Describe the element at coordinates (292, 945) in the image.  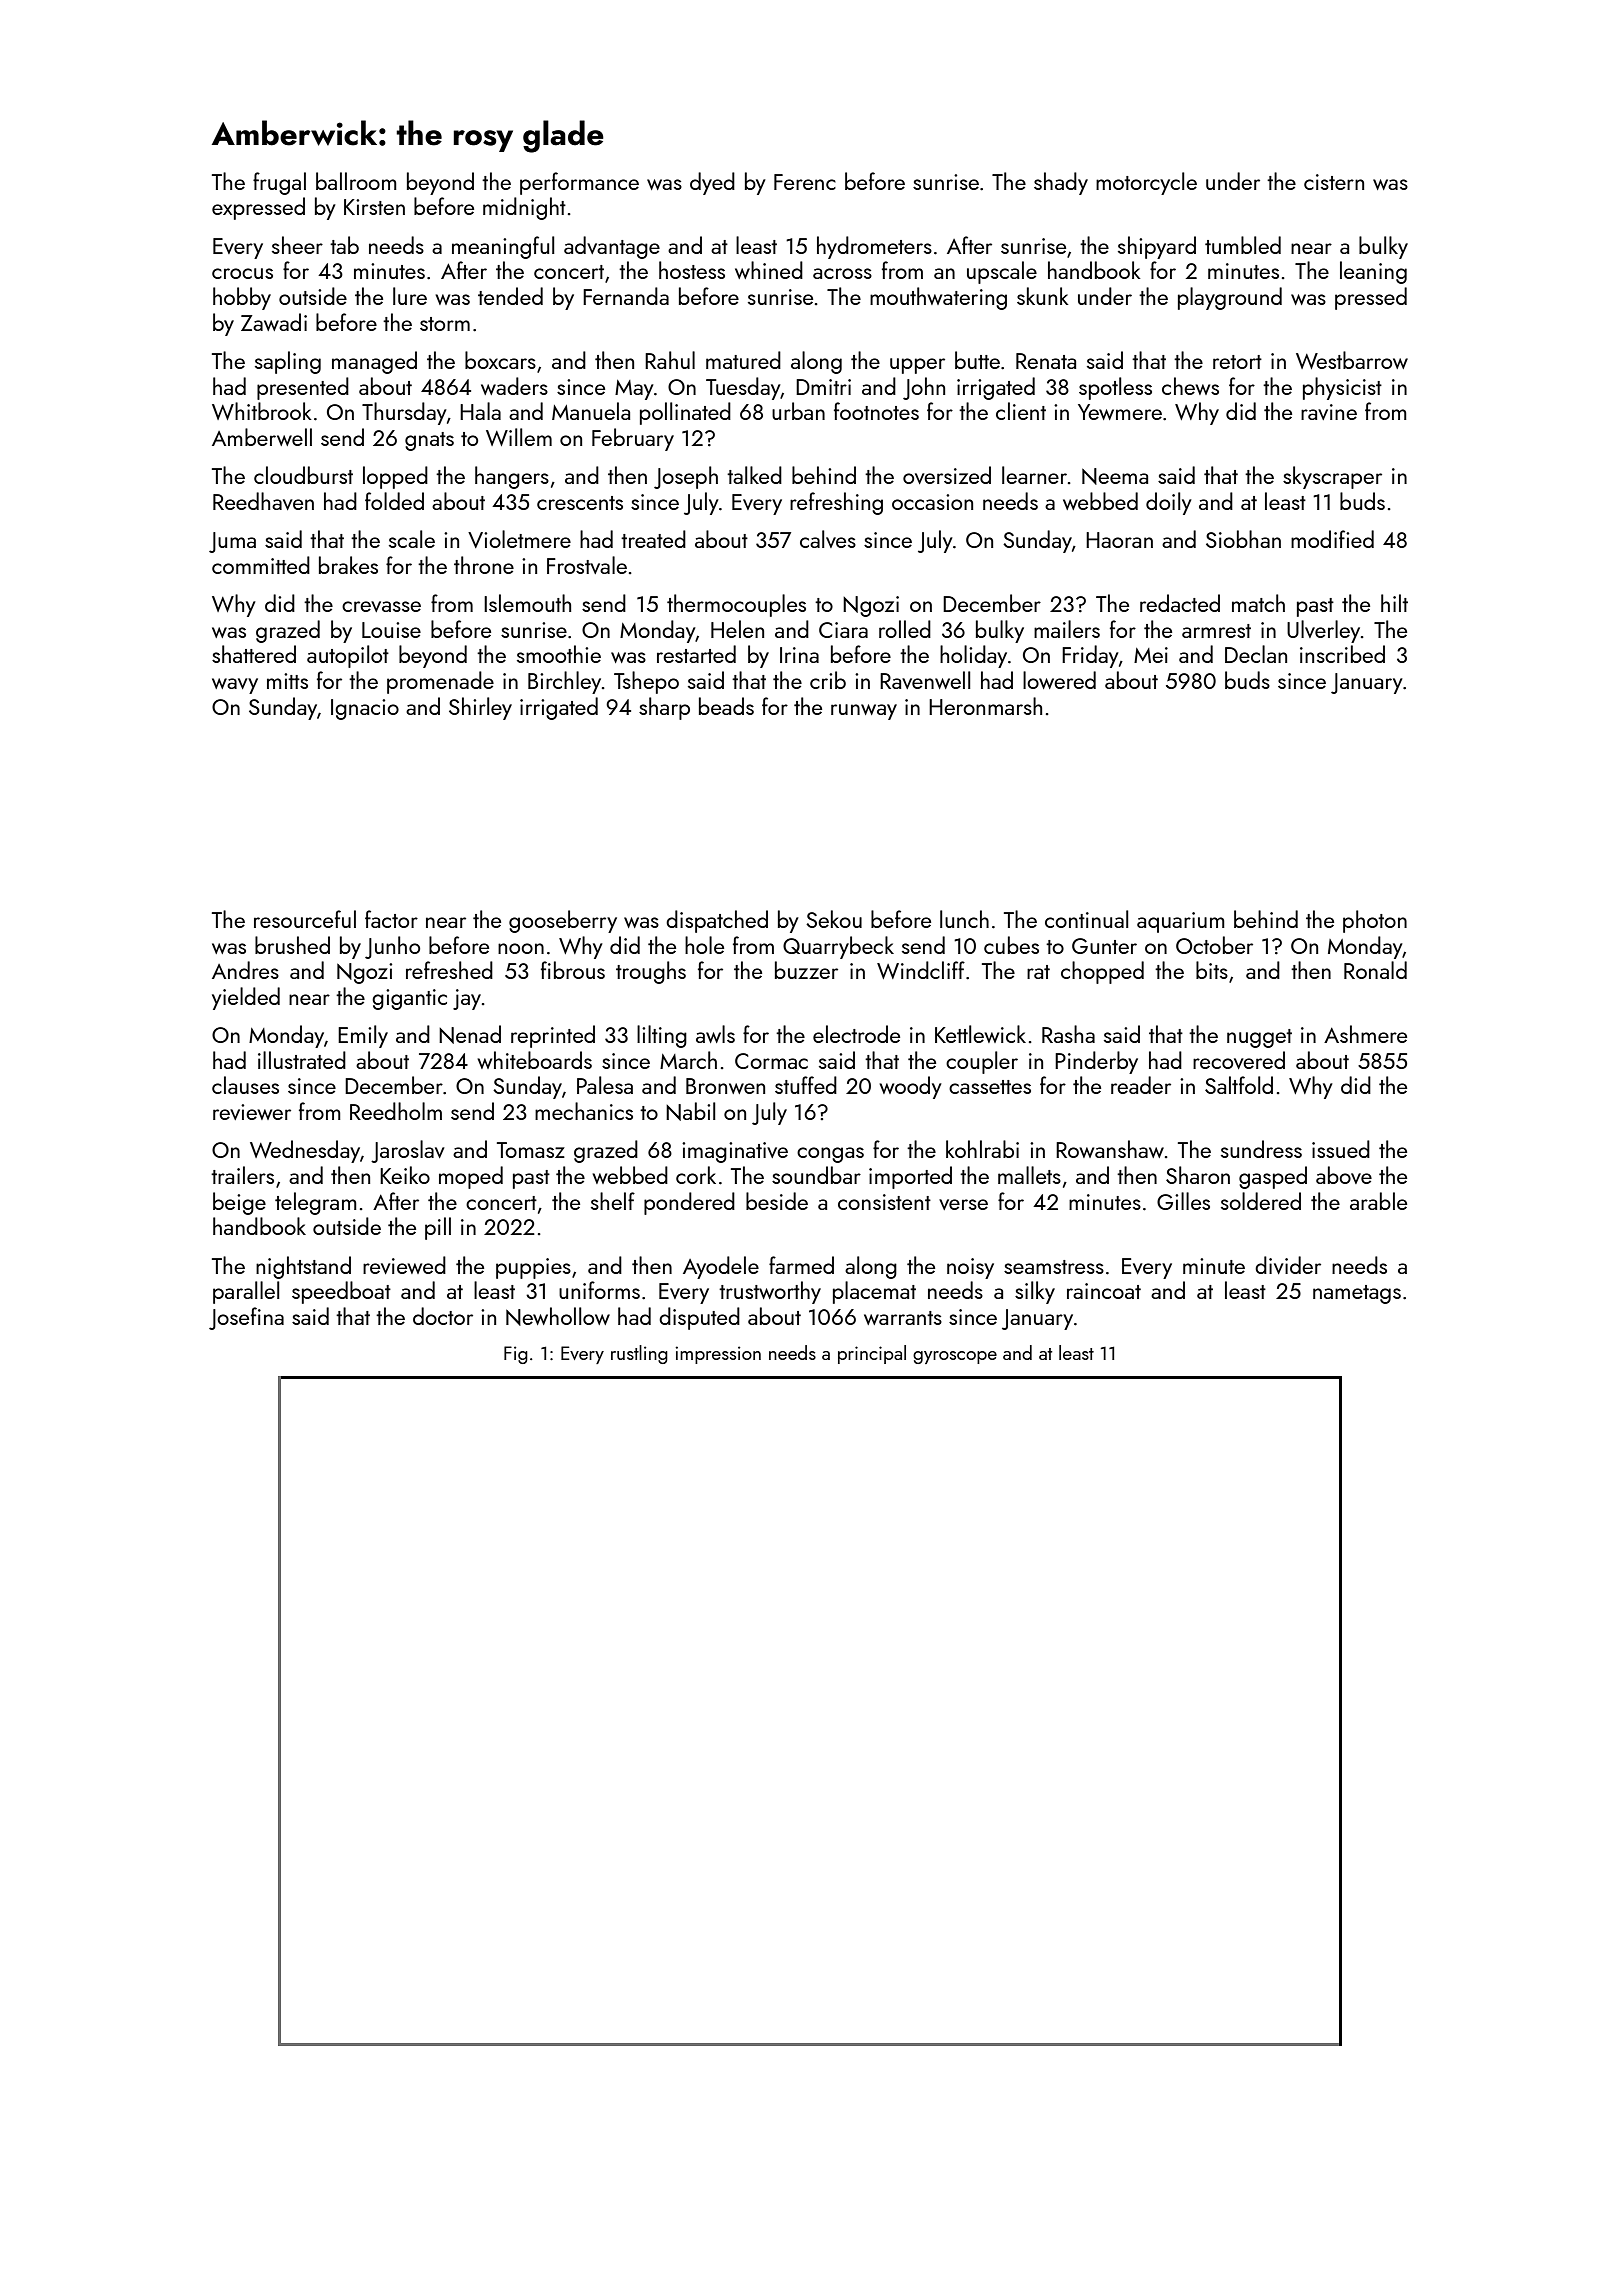
I see `brushed` at that location.
